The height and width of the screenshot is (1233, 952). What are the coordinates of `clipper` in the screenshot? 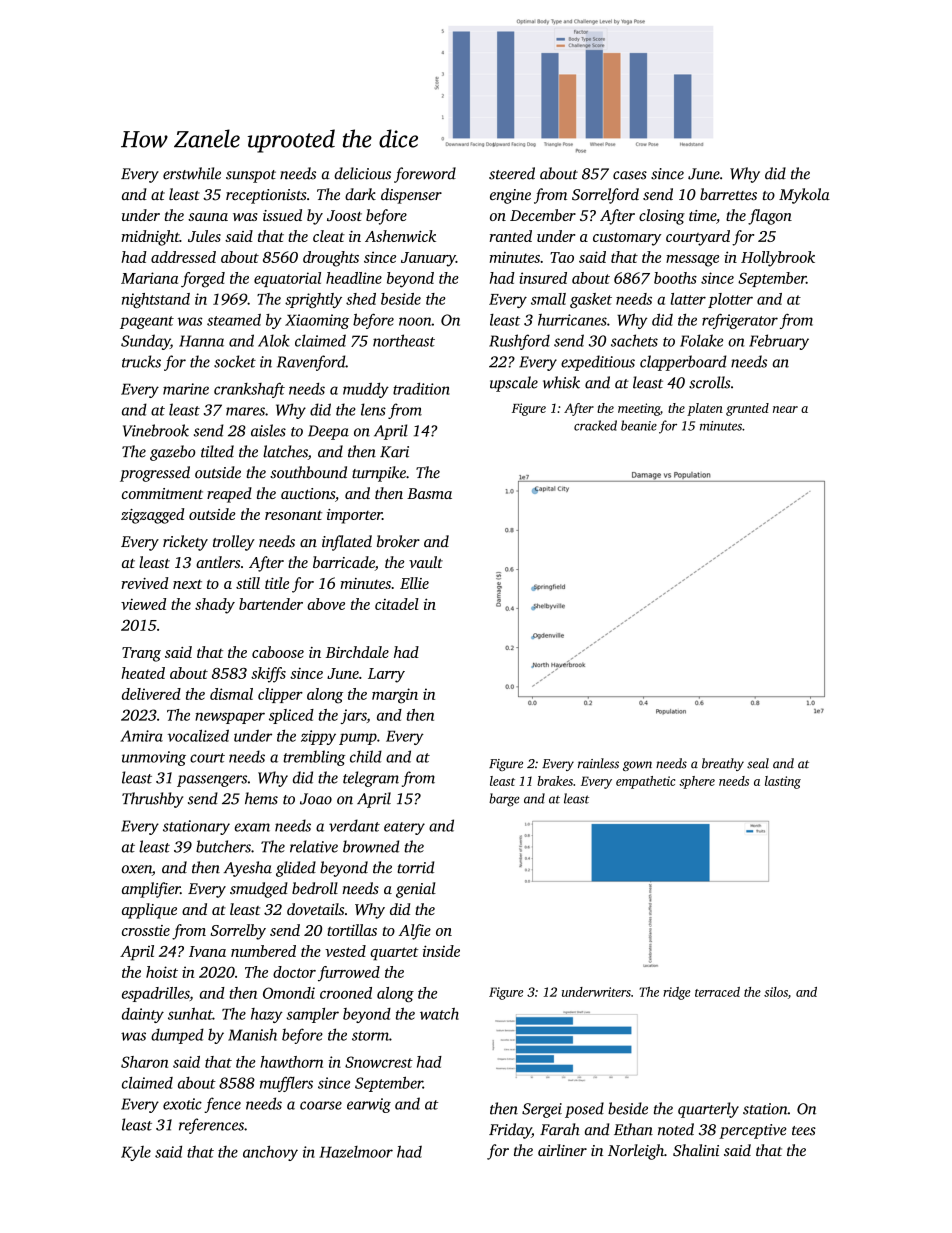 It's located at (280, 695).
